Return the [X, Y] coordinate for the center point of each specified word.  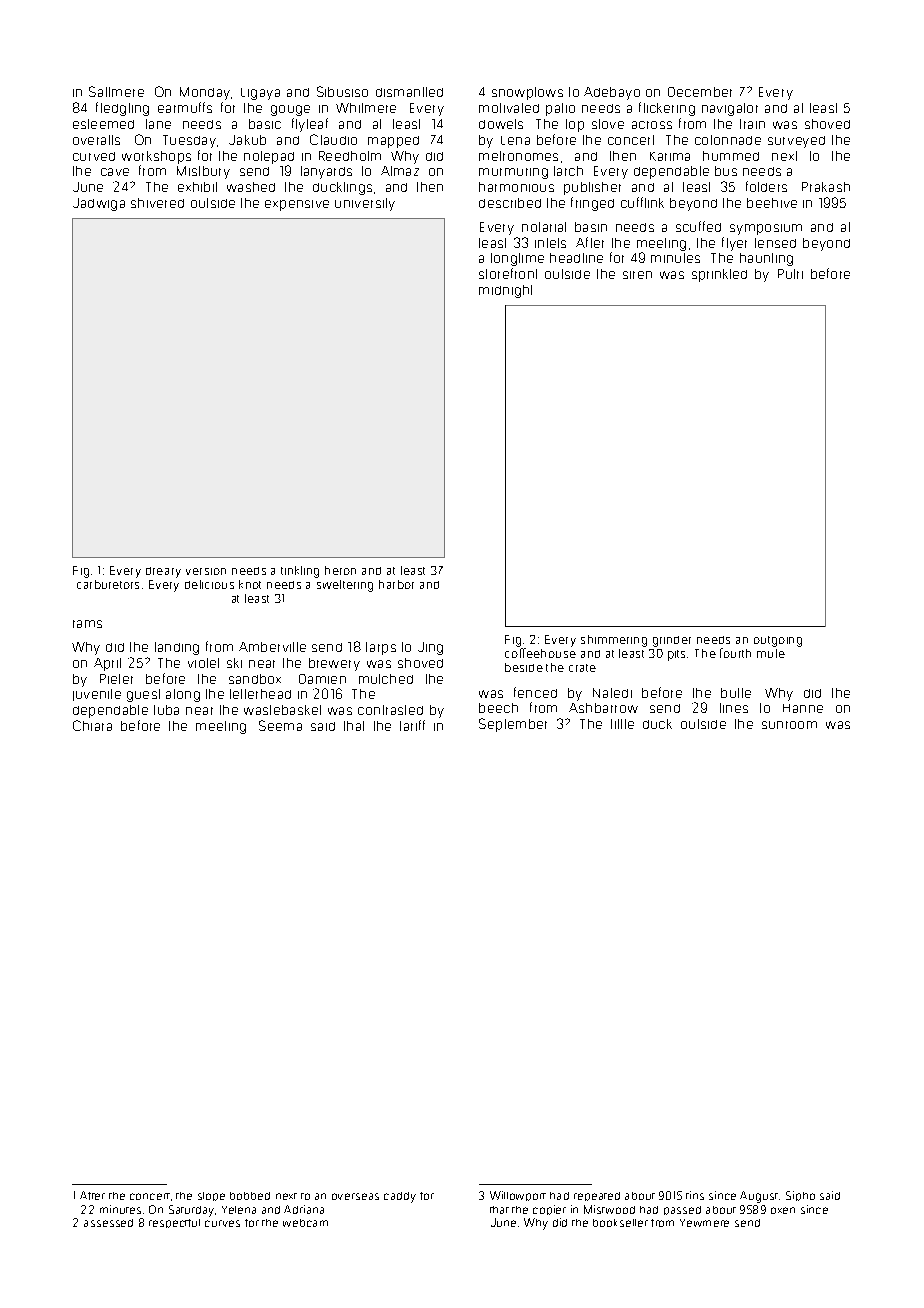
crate [582, 668]
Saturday [191, 1211]
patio [560, 109]
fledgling [122, 109]
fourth [735, 653]
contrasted [390, 710]
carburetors [108, 584]
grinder [672, 641]
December [700, 92]
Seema [280, 725]
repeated [597, 1196]
